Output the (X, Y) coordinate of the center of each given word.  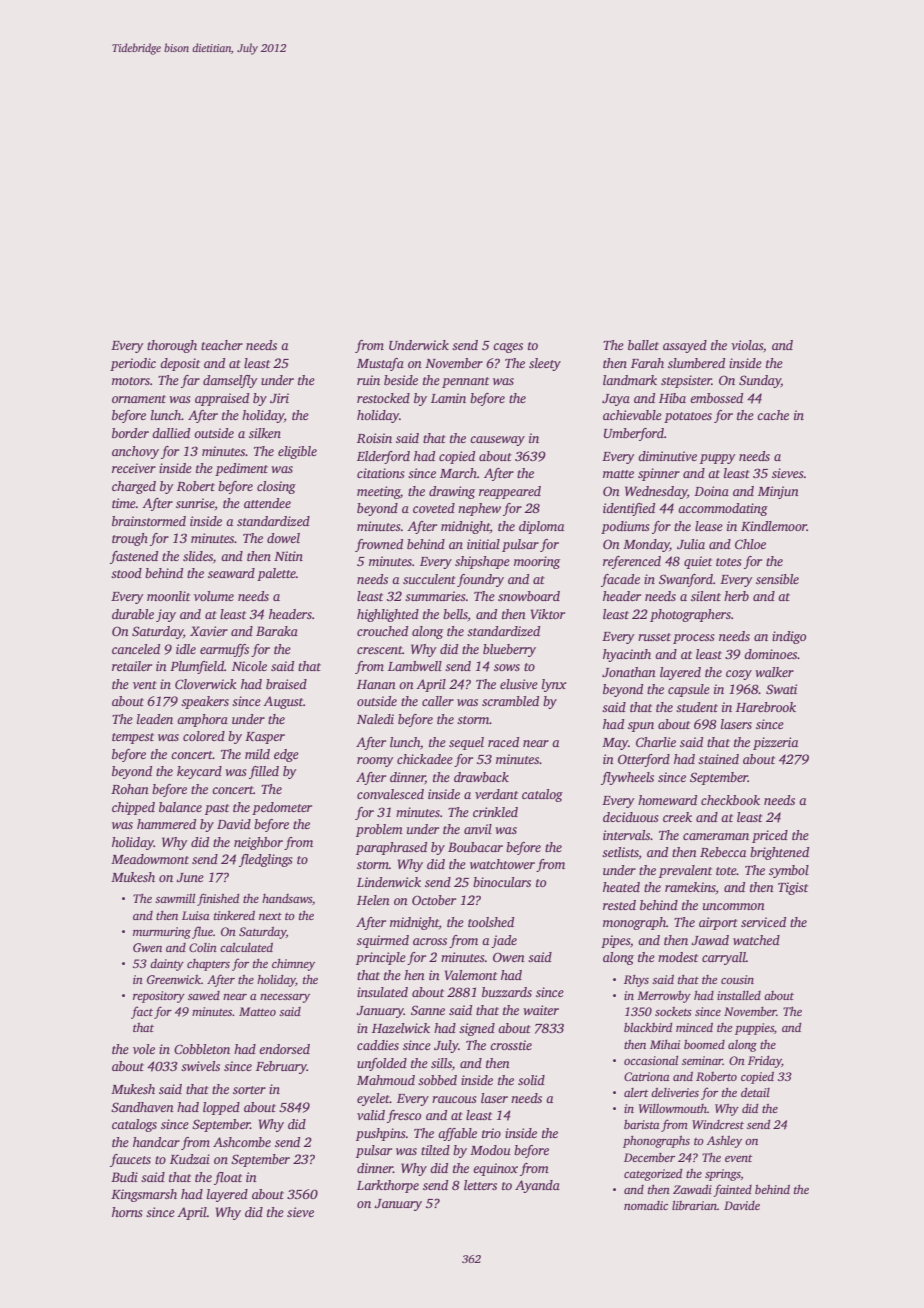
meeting (378, 492)
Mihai (665, 1044)
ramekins (690, 887)
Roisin (374, 438)
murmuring (162, 933)
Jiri (279, 398)
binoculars (502, 882)
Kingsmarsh (144, 1195)
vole (144, 1049)
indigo (789, 637)
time (124, 503)
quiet (698, 562)
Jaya (616, 400)
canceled (136, 649)
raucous (454, 1099)
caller (438, 701)
